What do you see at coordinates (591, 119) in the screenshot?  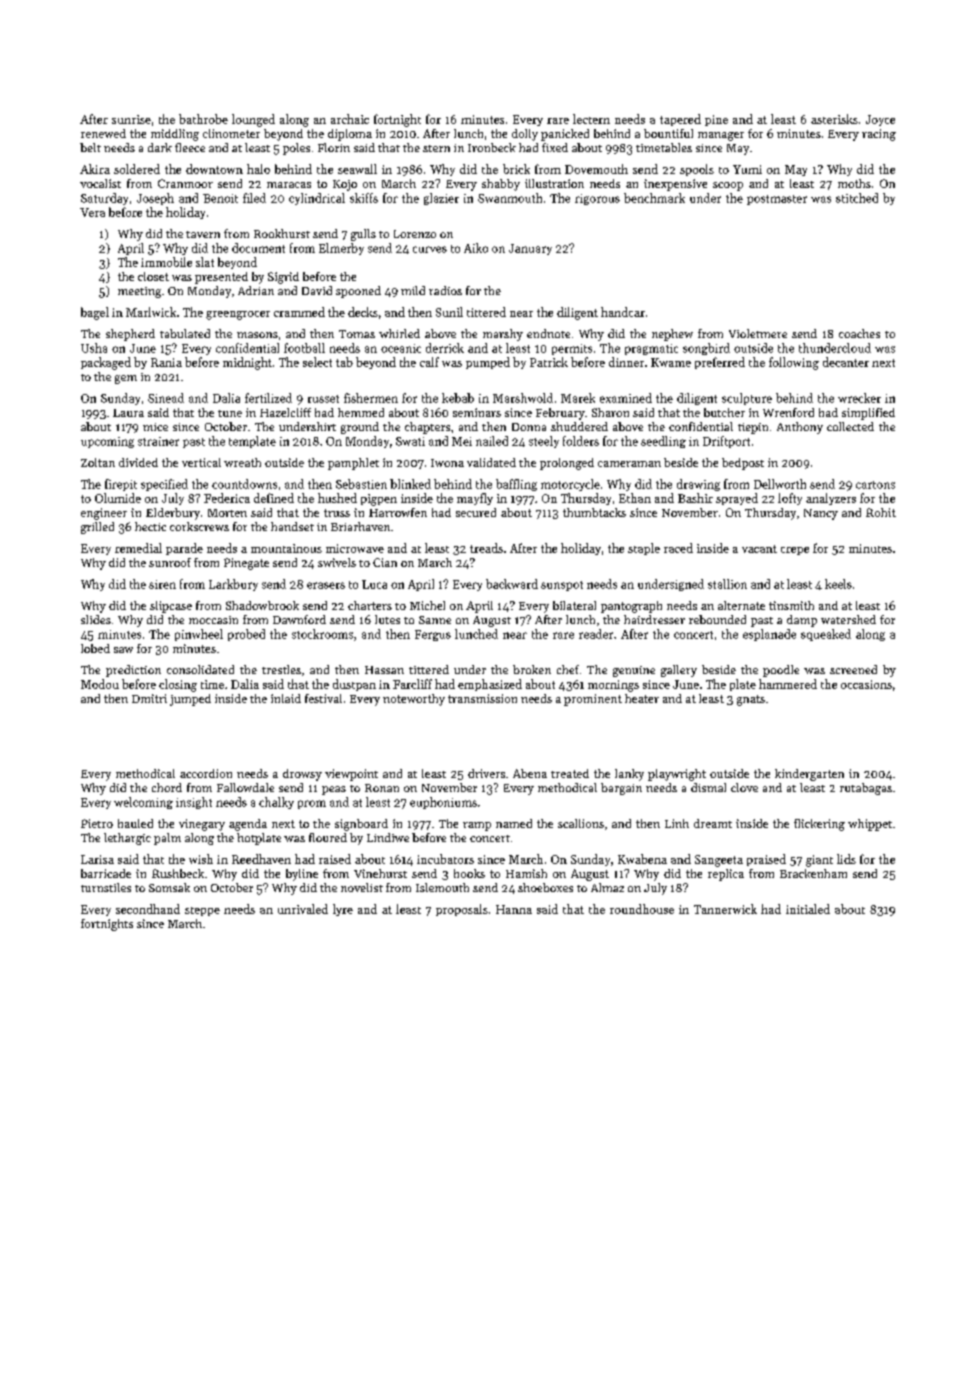 I see `lectern` at bounding box center [591, 119].
